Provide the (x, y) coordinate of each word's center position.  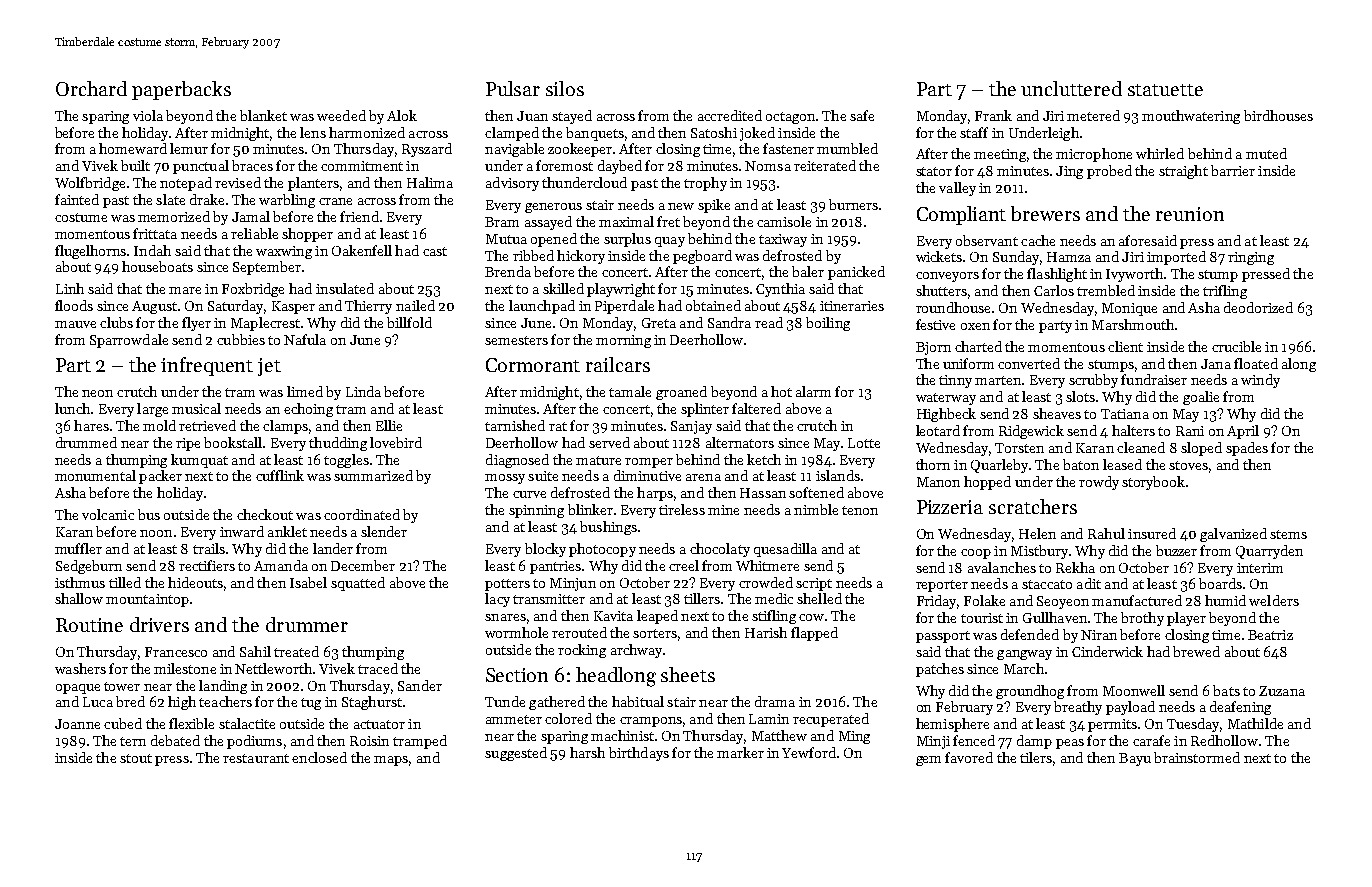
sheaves (1057, 413)
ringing (1251, 258)
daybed (620, 167)
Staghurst (372, 703)
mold (159, 425)
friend (359, 216)
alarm (813, 391)
